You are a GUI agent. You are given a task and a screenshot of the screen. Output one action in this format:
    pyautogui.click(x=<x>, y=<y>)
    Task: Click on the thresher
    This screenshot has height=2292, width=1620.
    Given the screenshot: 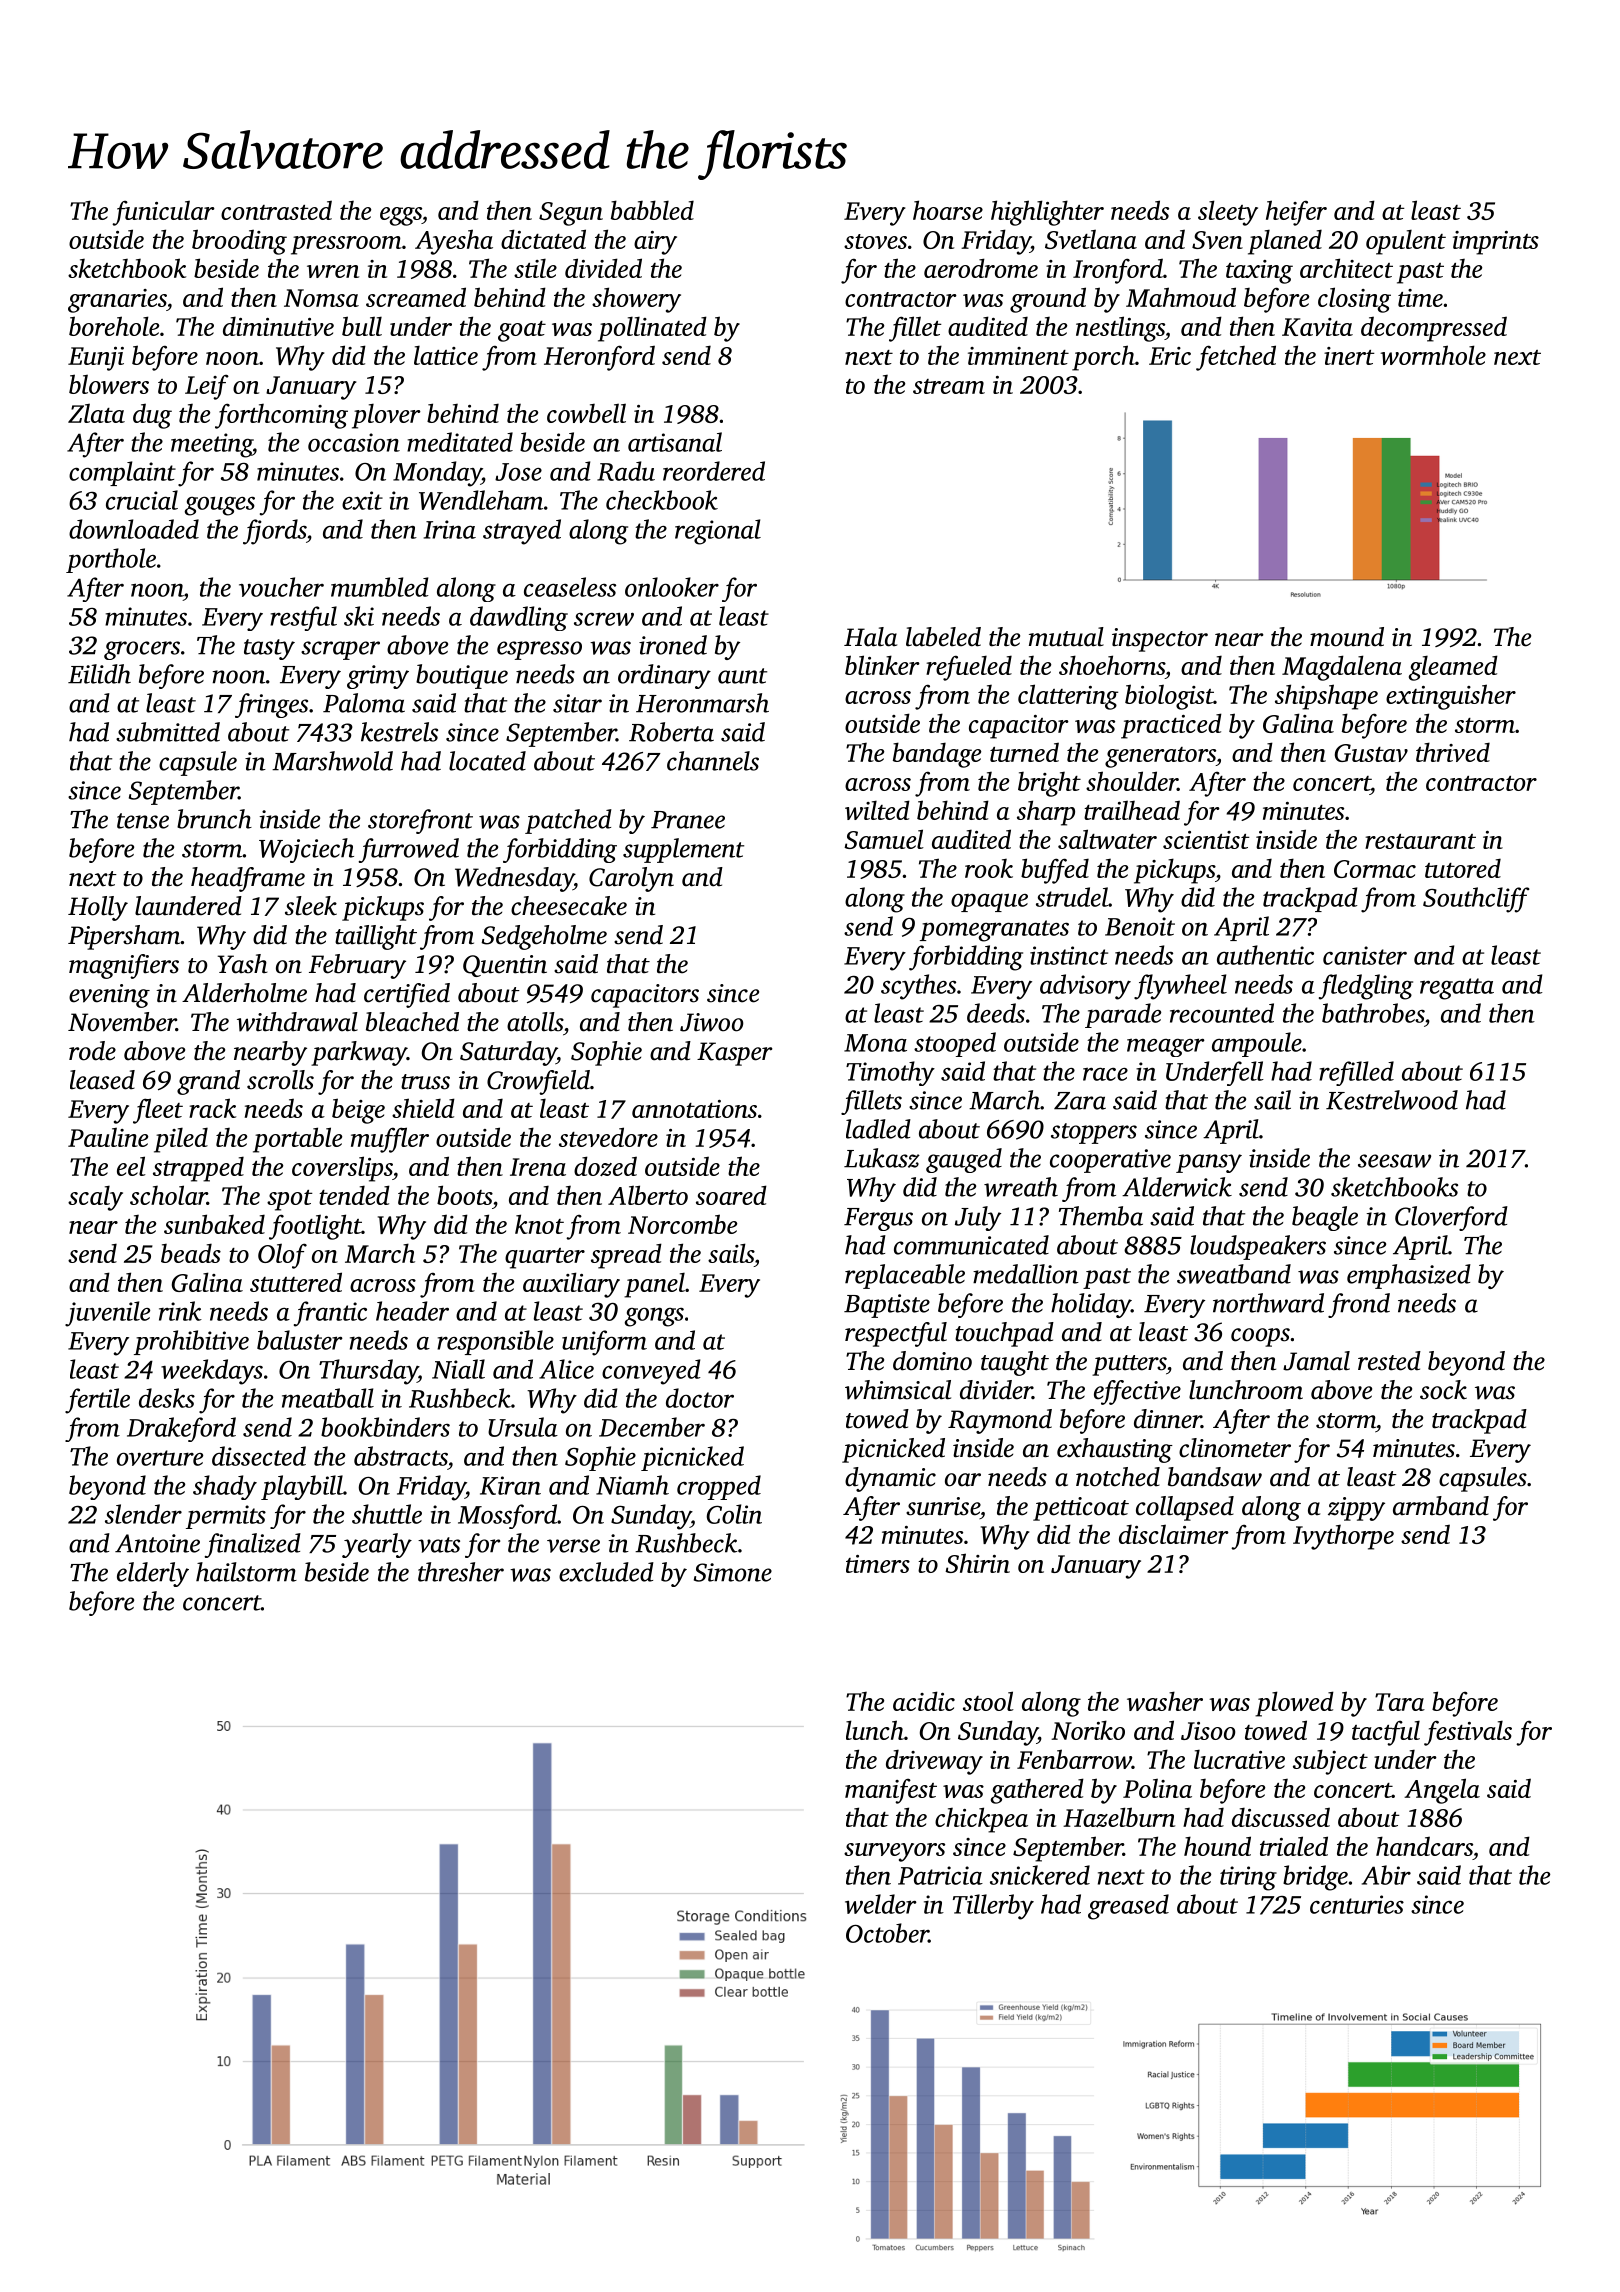 What is the action you would take?
    pyautogui.click(x=461, y=1572)
